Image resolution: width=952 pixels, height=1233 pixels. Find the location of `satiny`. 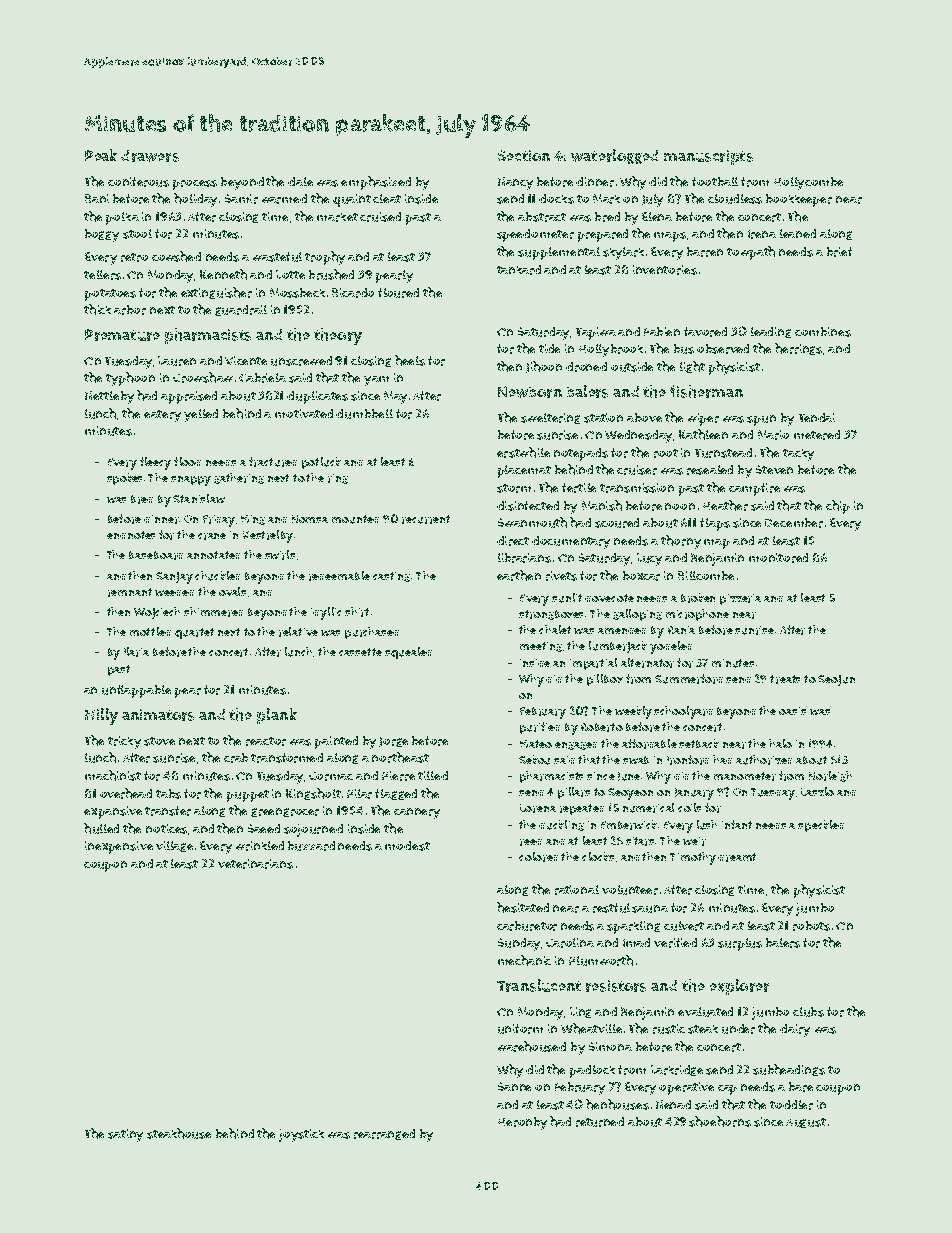

satiny is located at coordinates (125, 1135).
